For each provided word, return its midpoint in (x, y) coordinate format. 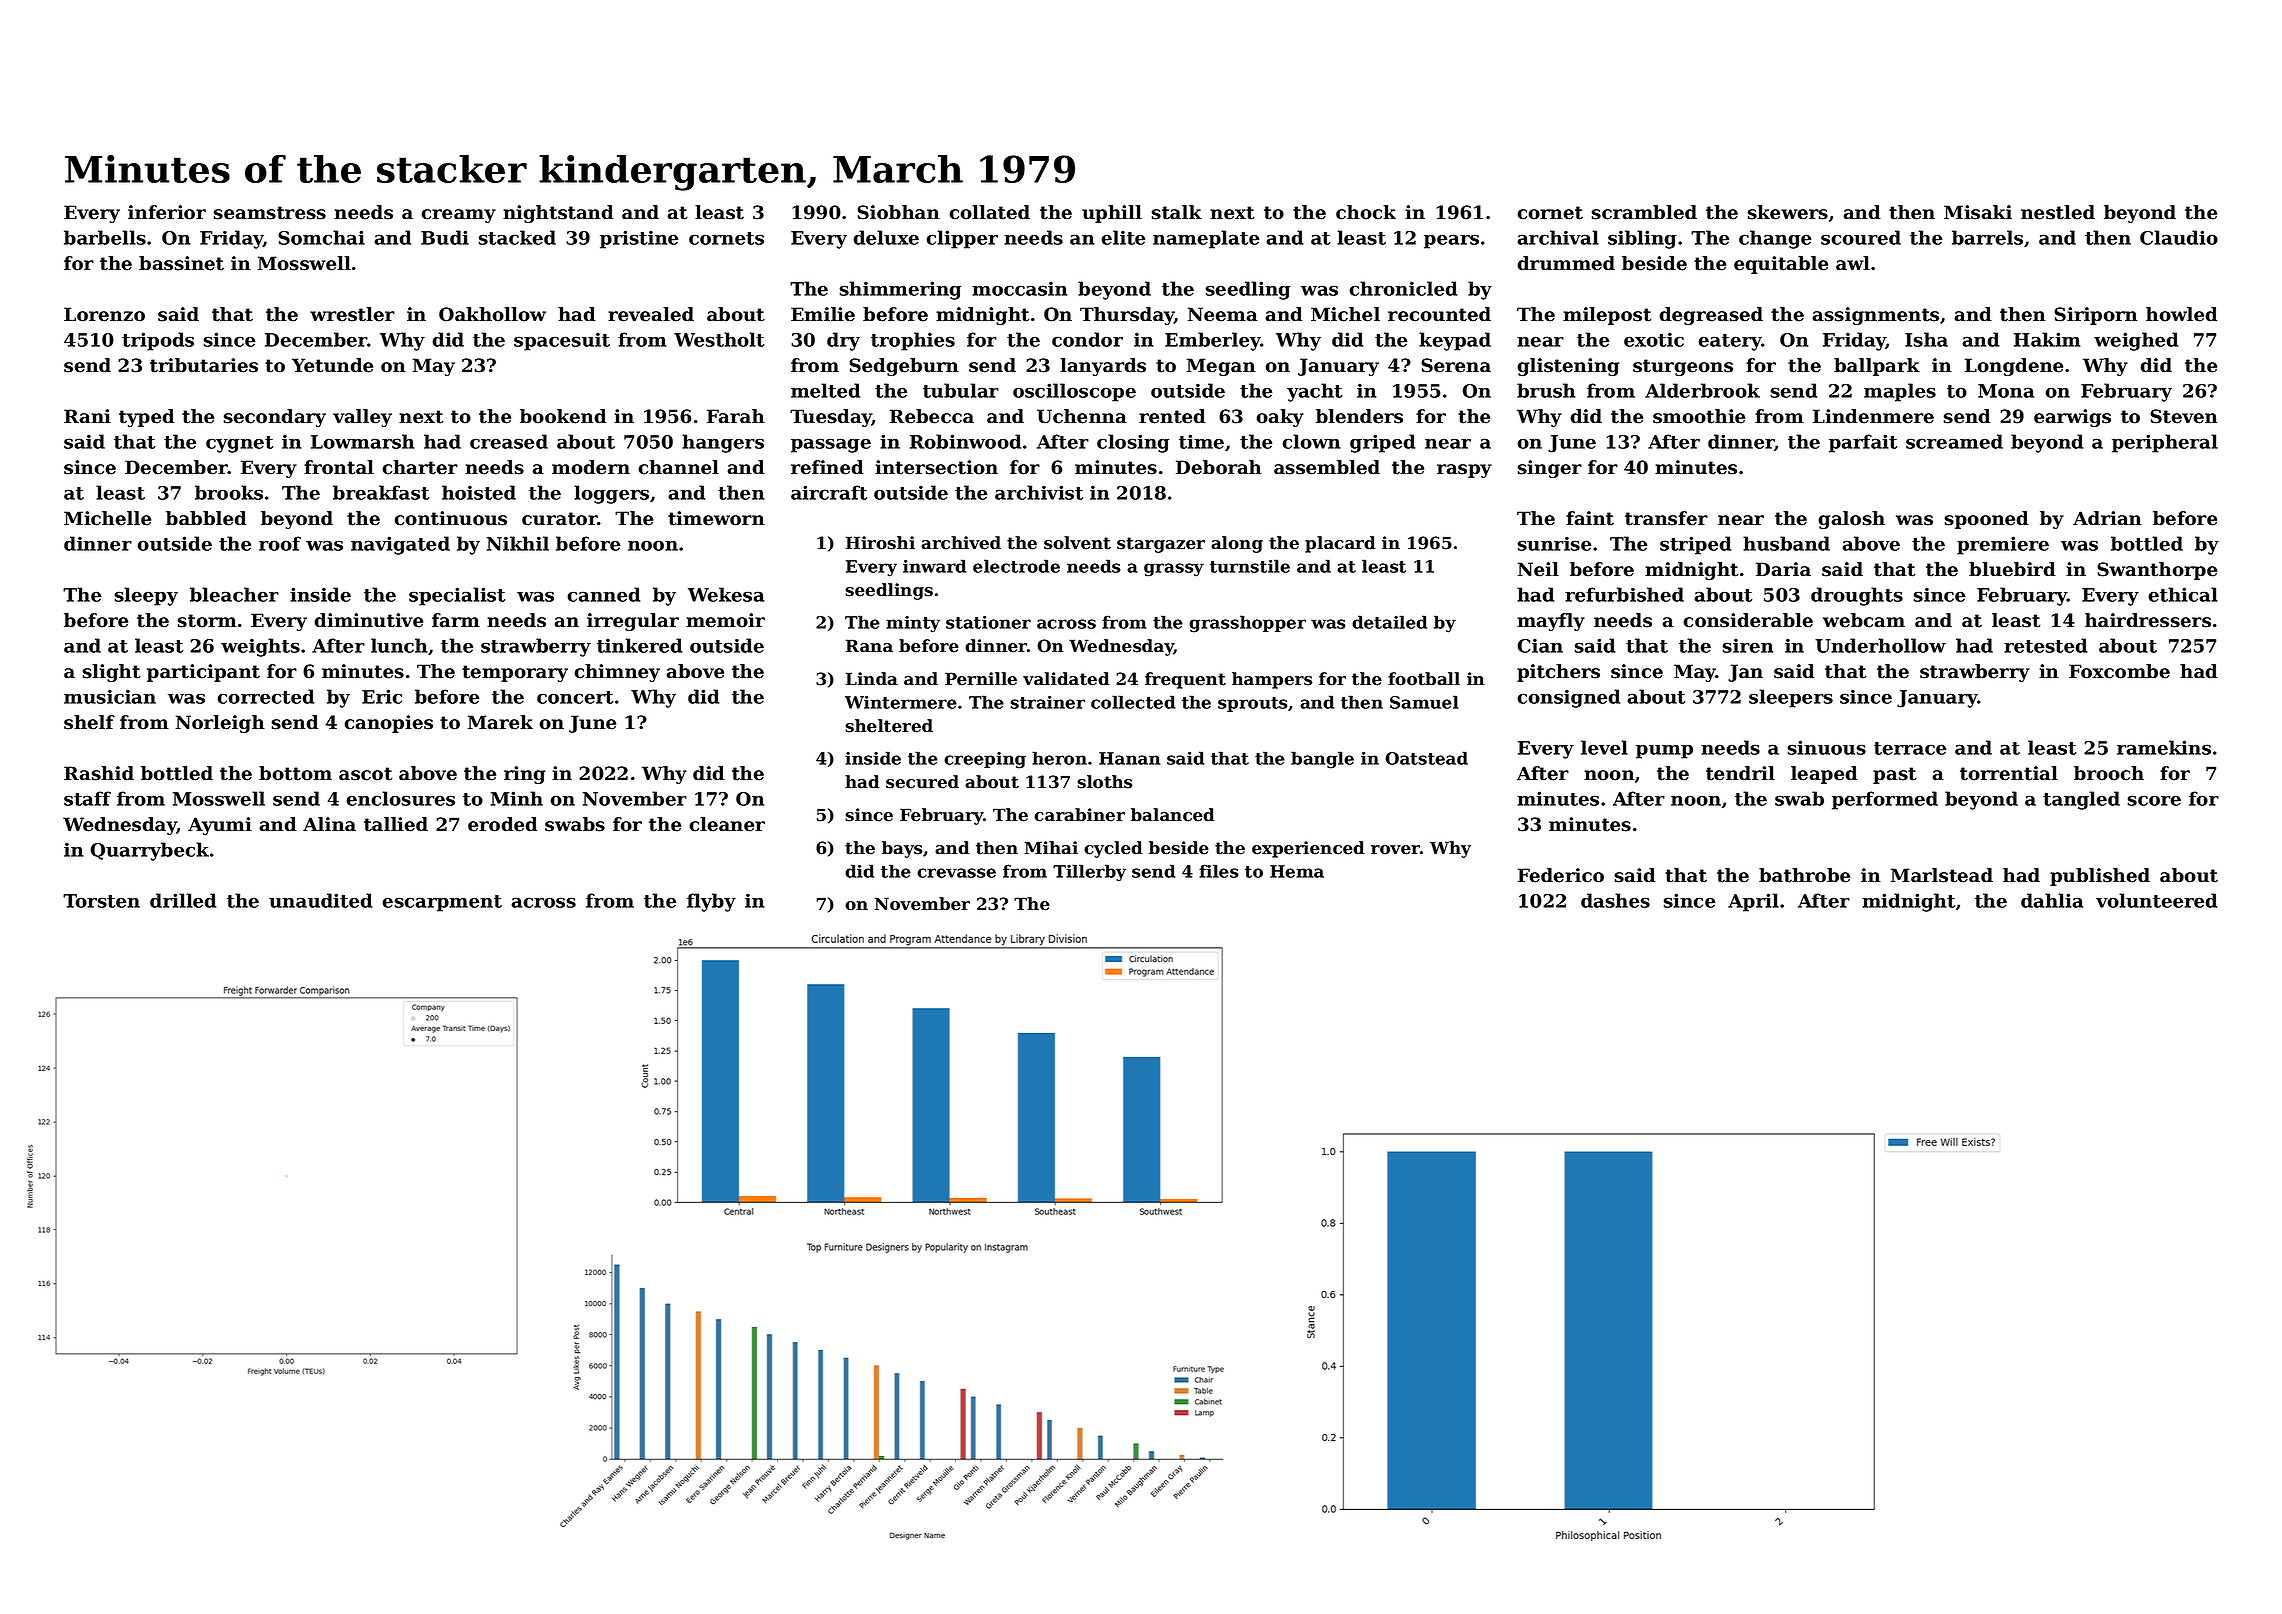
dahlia (2052, 900)
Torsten (101, 901)
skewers (1788, 212)
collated (989, 212)
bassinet (181, 263)
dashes (1615, 900)
